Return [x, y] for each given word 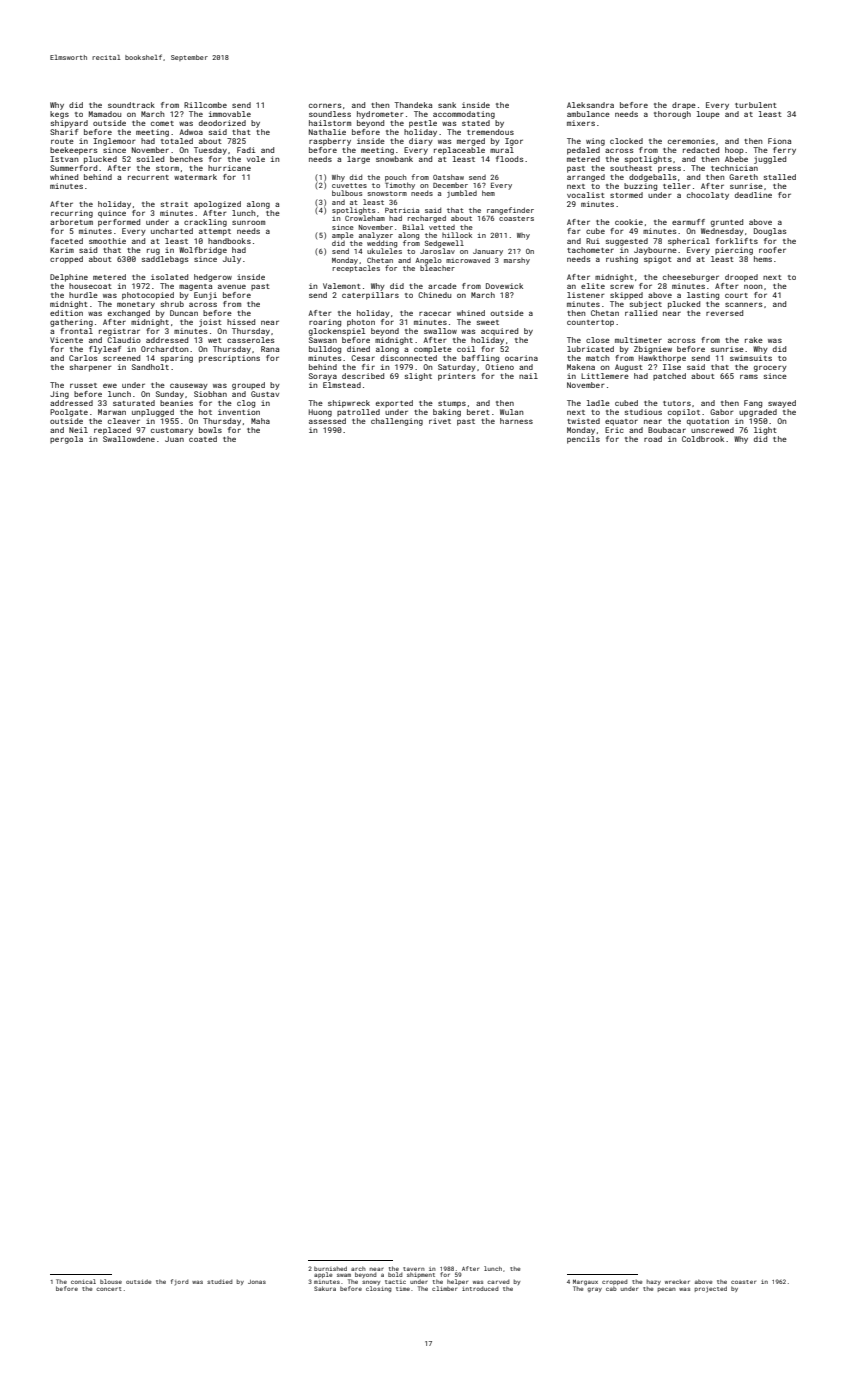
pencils [583, 440]
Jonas [257, 1282]
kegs [59, 115]
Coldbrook [703, 439]
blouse [111, 1281]
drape [684, 106]
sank [447, 105]
